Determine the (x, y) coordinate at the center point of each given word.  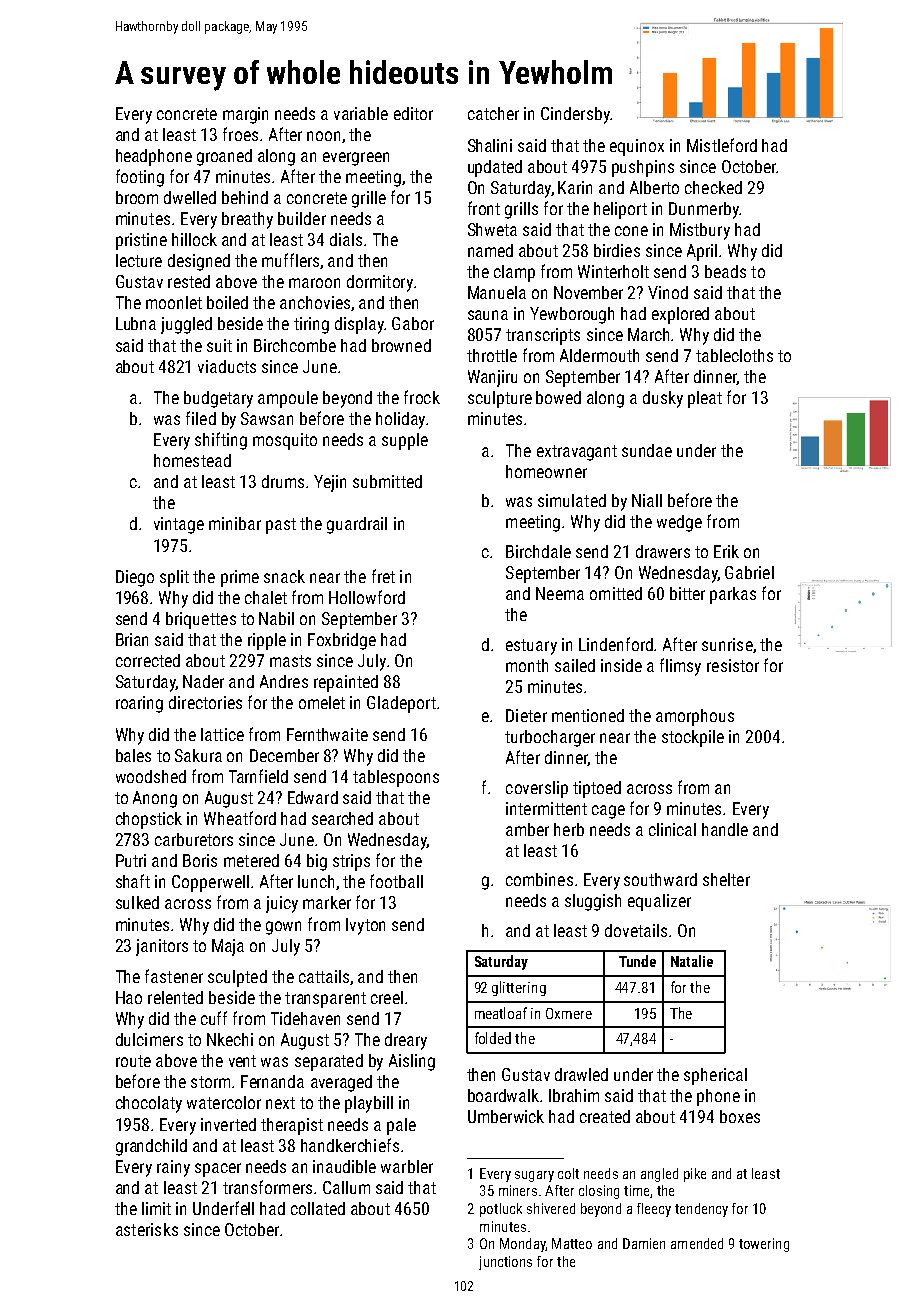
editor (413, 113)
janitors (162, 947)
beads (725, 271)
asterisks (147, 1229)
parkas (733, 595)
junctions (505, 1263)
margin (245, 115)
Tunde (637, 961)
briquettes (201, 620)
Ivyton (365, 926)
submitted (387, 481)
